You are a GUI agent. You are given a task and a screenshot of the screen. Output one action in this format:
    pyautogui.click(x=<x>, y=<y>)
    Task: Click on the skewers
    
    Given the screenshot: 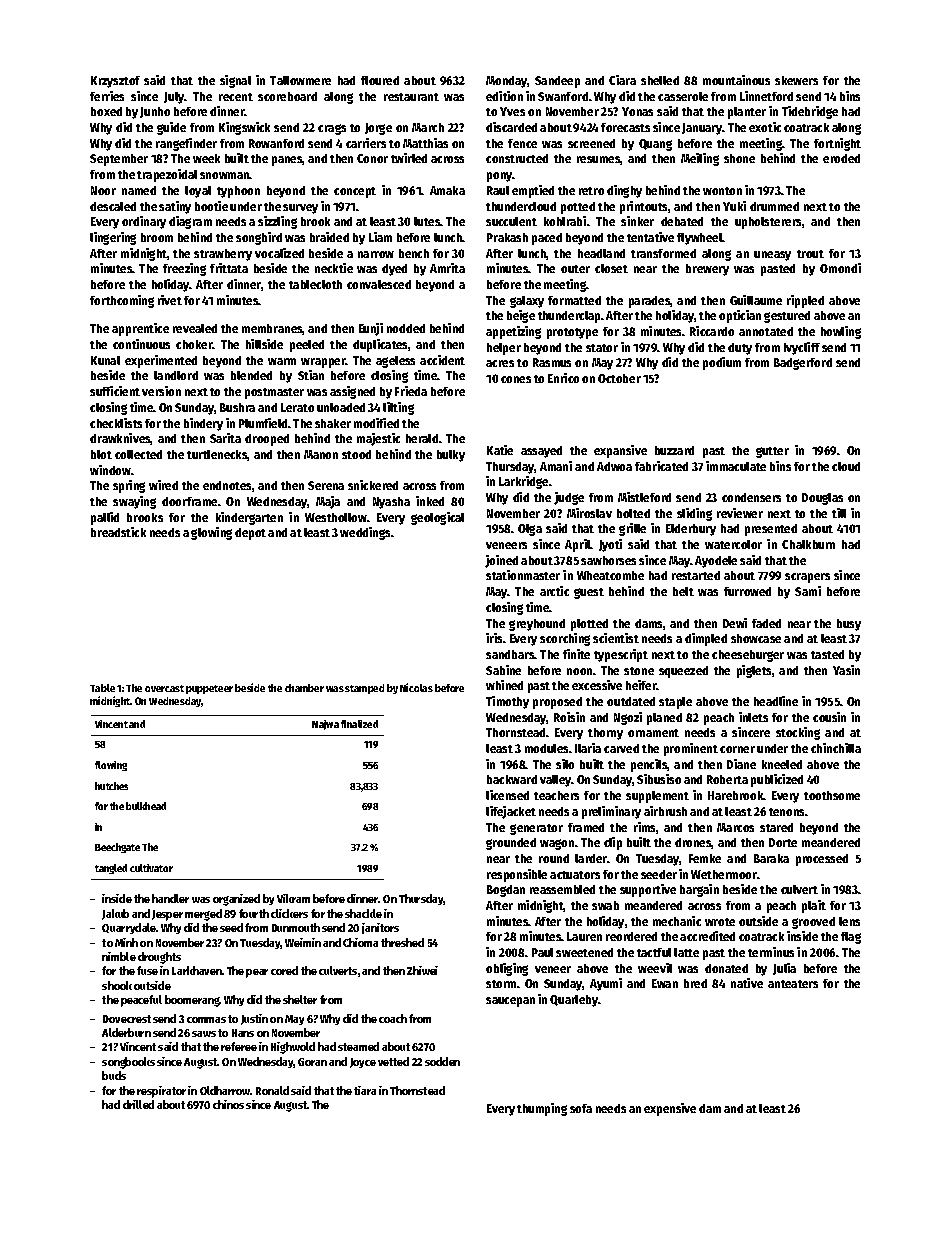 What is the action you would take?
    pyautogui.click(x=796, y=80)
